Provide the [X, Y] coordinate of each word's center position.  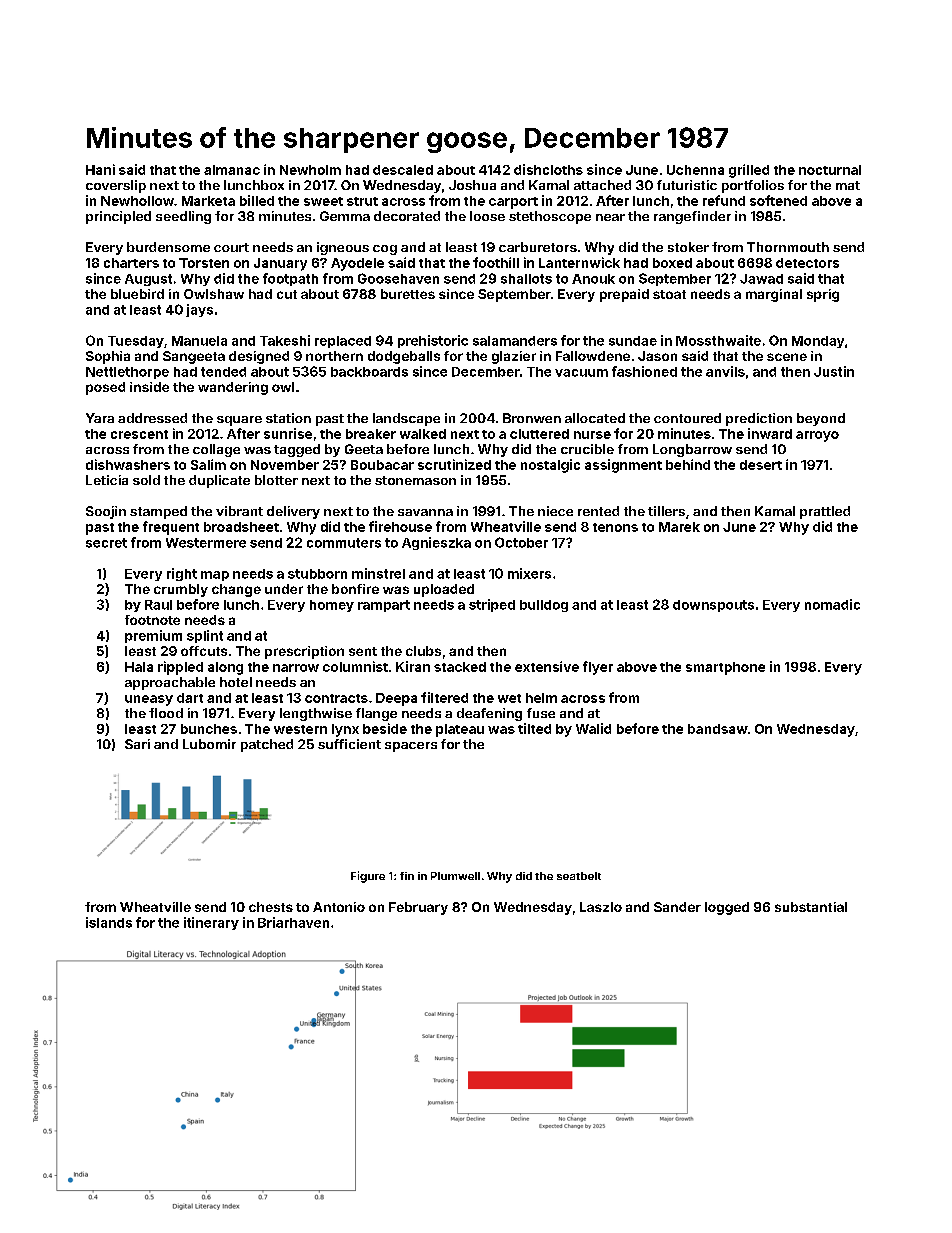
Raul [158, 605]
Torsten [204, 263]
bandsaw [718, 729]
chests [271, 907]
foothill [496, 262]
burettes [408, 294]
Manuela [199, 341]
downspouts [713, 606]
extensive [547, 666]
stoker [688, 247]
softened [778, 200]
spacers [411, 747]
